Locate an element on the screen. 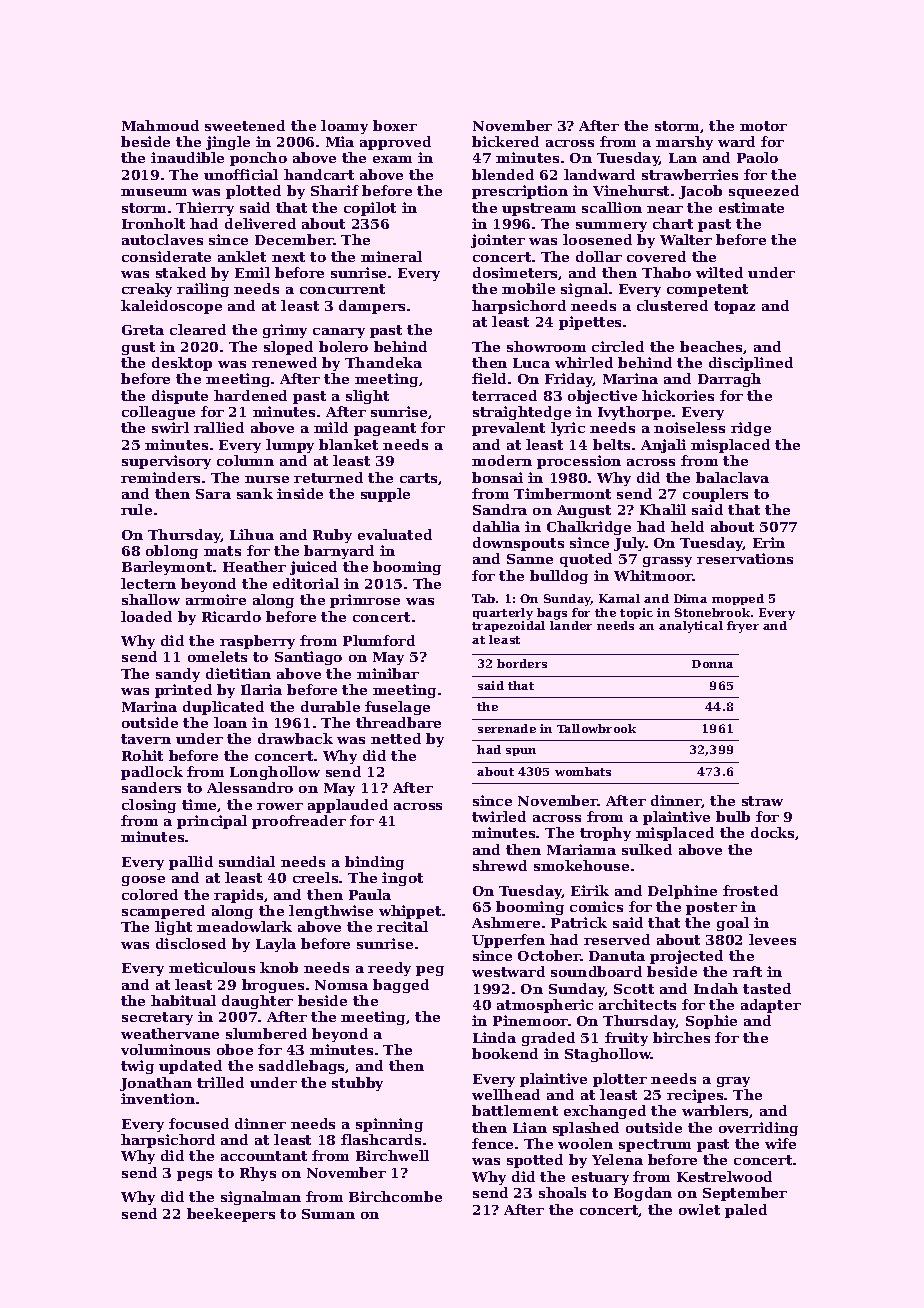 The height and width of the screenshot is (1308, 924). spectrum is located at coordinates (655, 1145).
